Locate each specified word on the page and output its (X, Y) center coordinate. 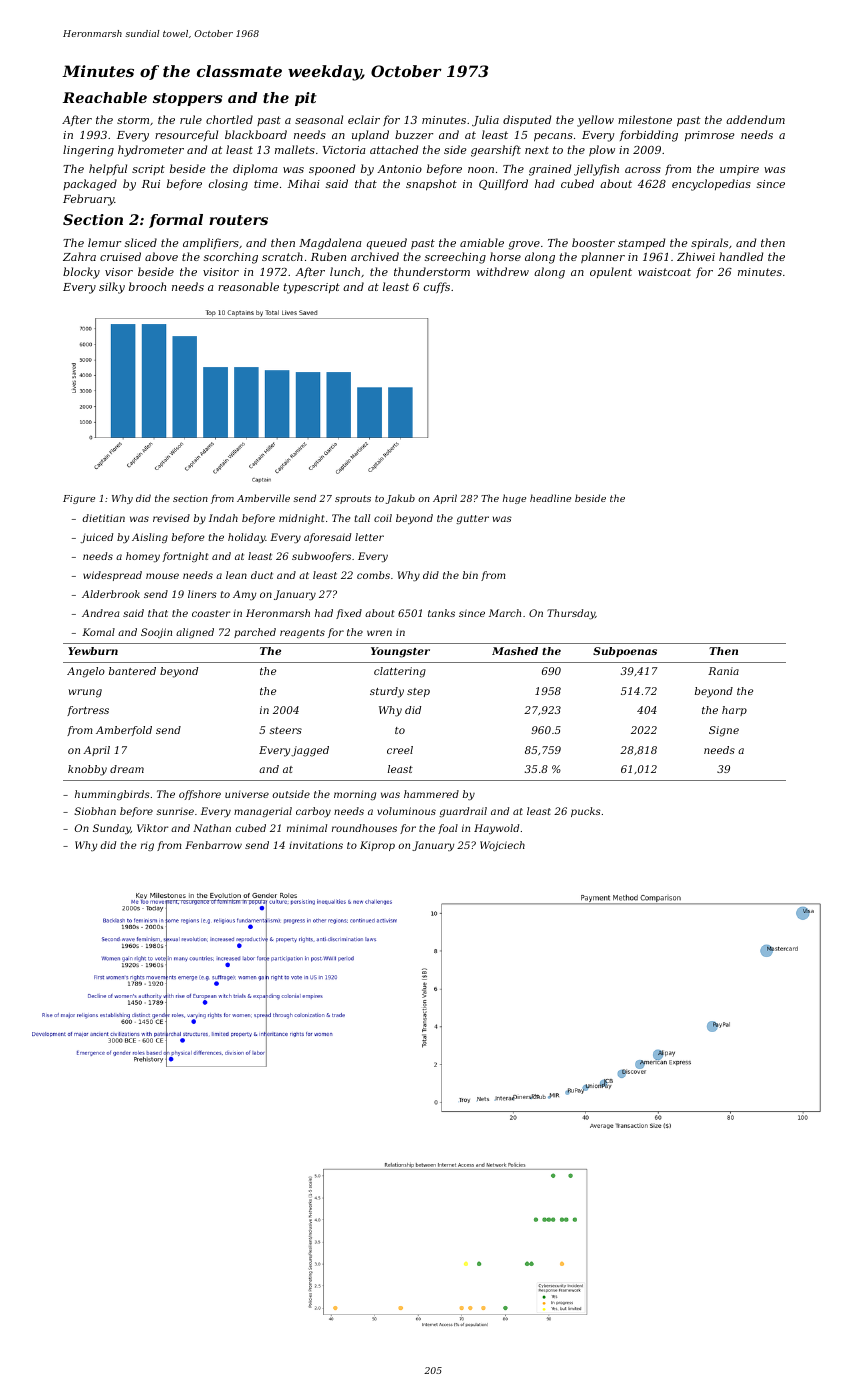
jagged (310, 751)
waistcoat (664, 272)
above (161, 256)
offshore (200, 795)
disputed (527, 121)
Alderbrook (111, 594)
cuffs (437, 287)
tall (362, 518)
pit (306, 99)
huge (514, 499)
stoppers (187, 99)
